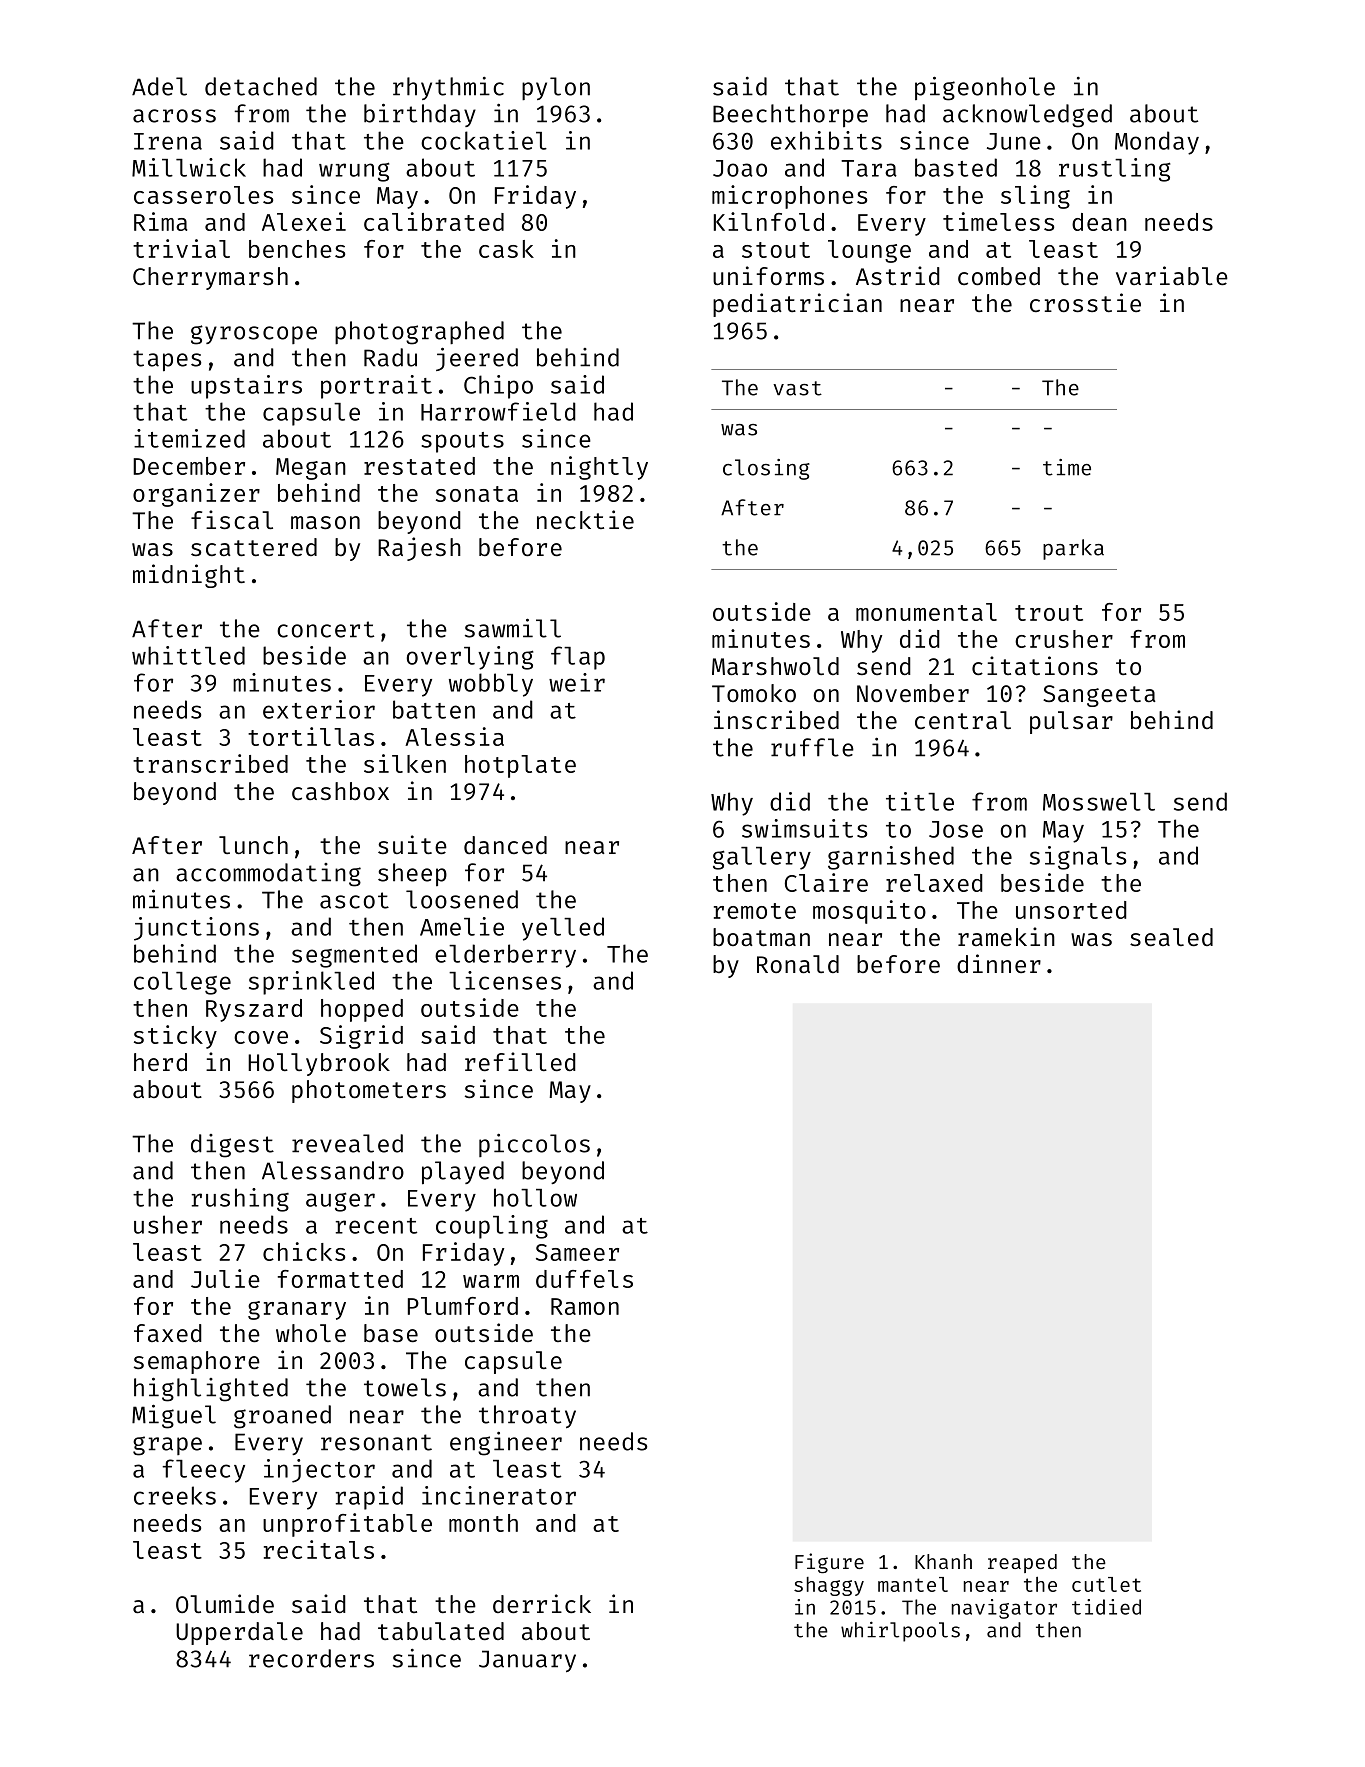 The height and width of the page is (1767, 1365). Describe the element at coordinates (790, 115) in the page. I see `Beechthorpe` at that location.
